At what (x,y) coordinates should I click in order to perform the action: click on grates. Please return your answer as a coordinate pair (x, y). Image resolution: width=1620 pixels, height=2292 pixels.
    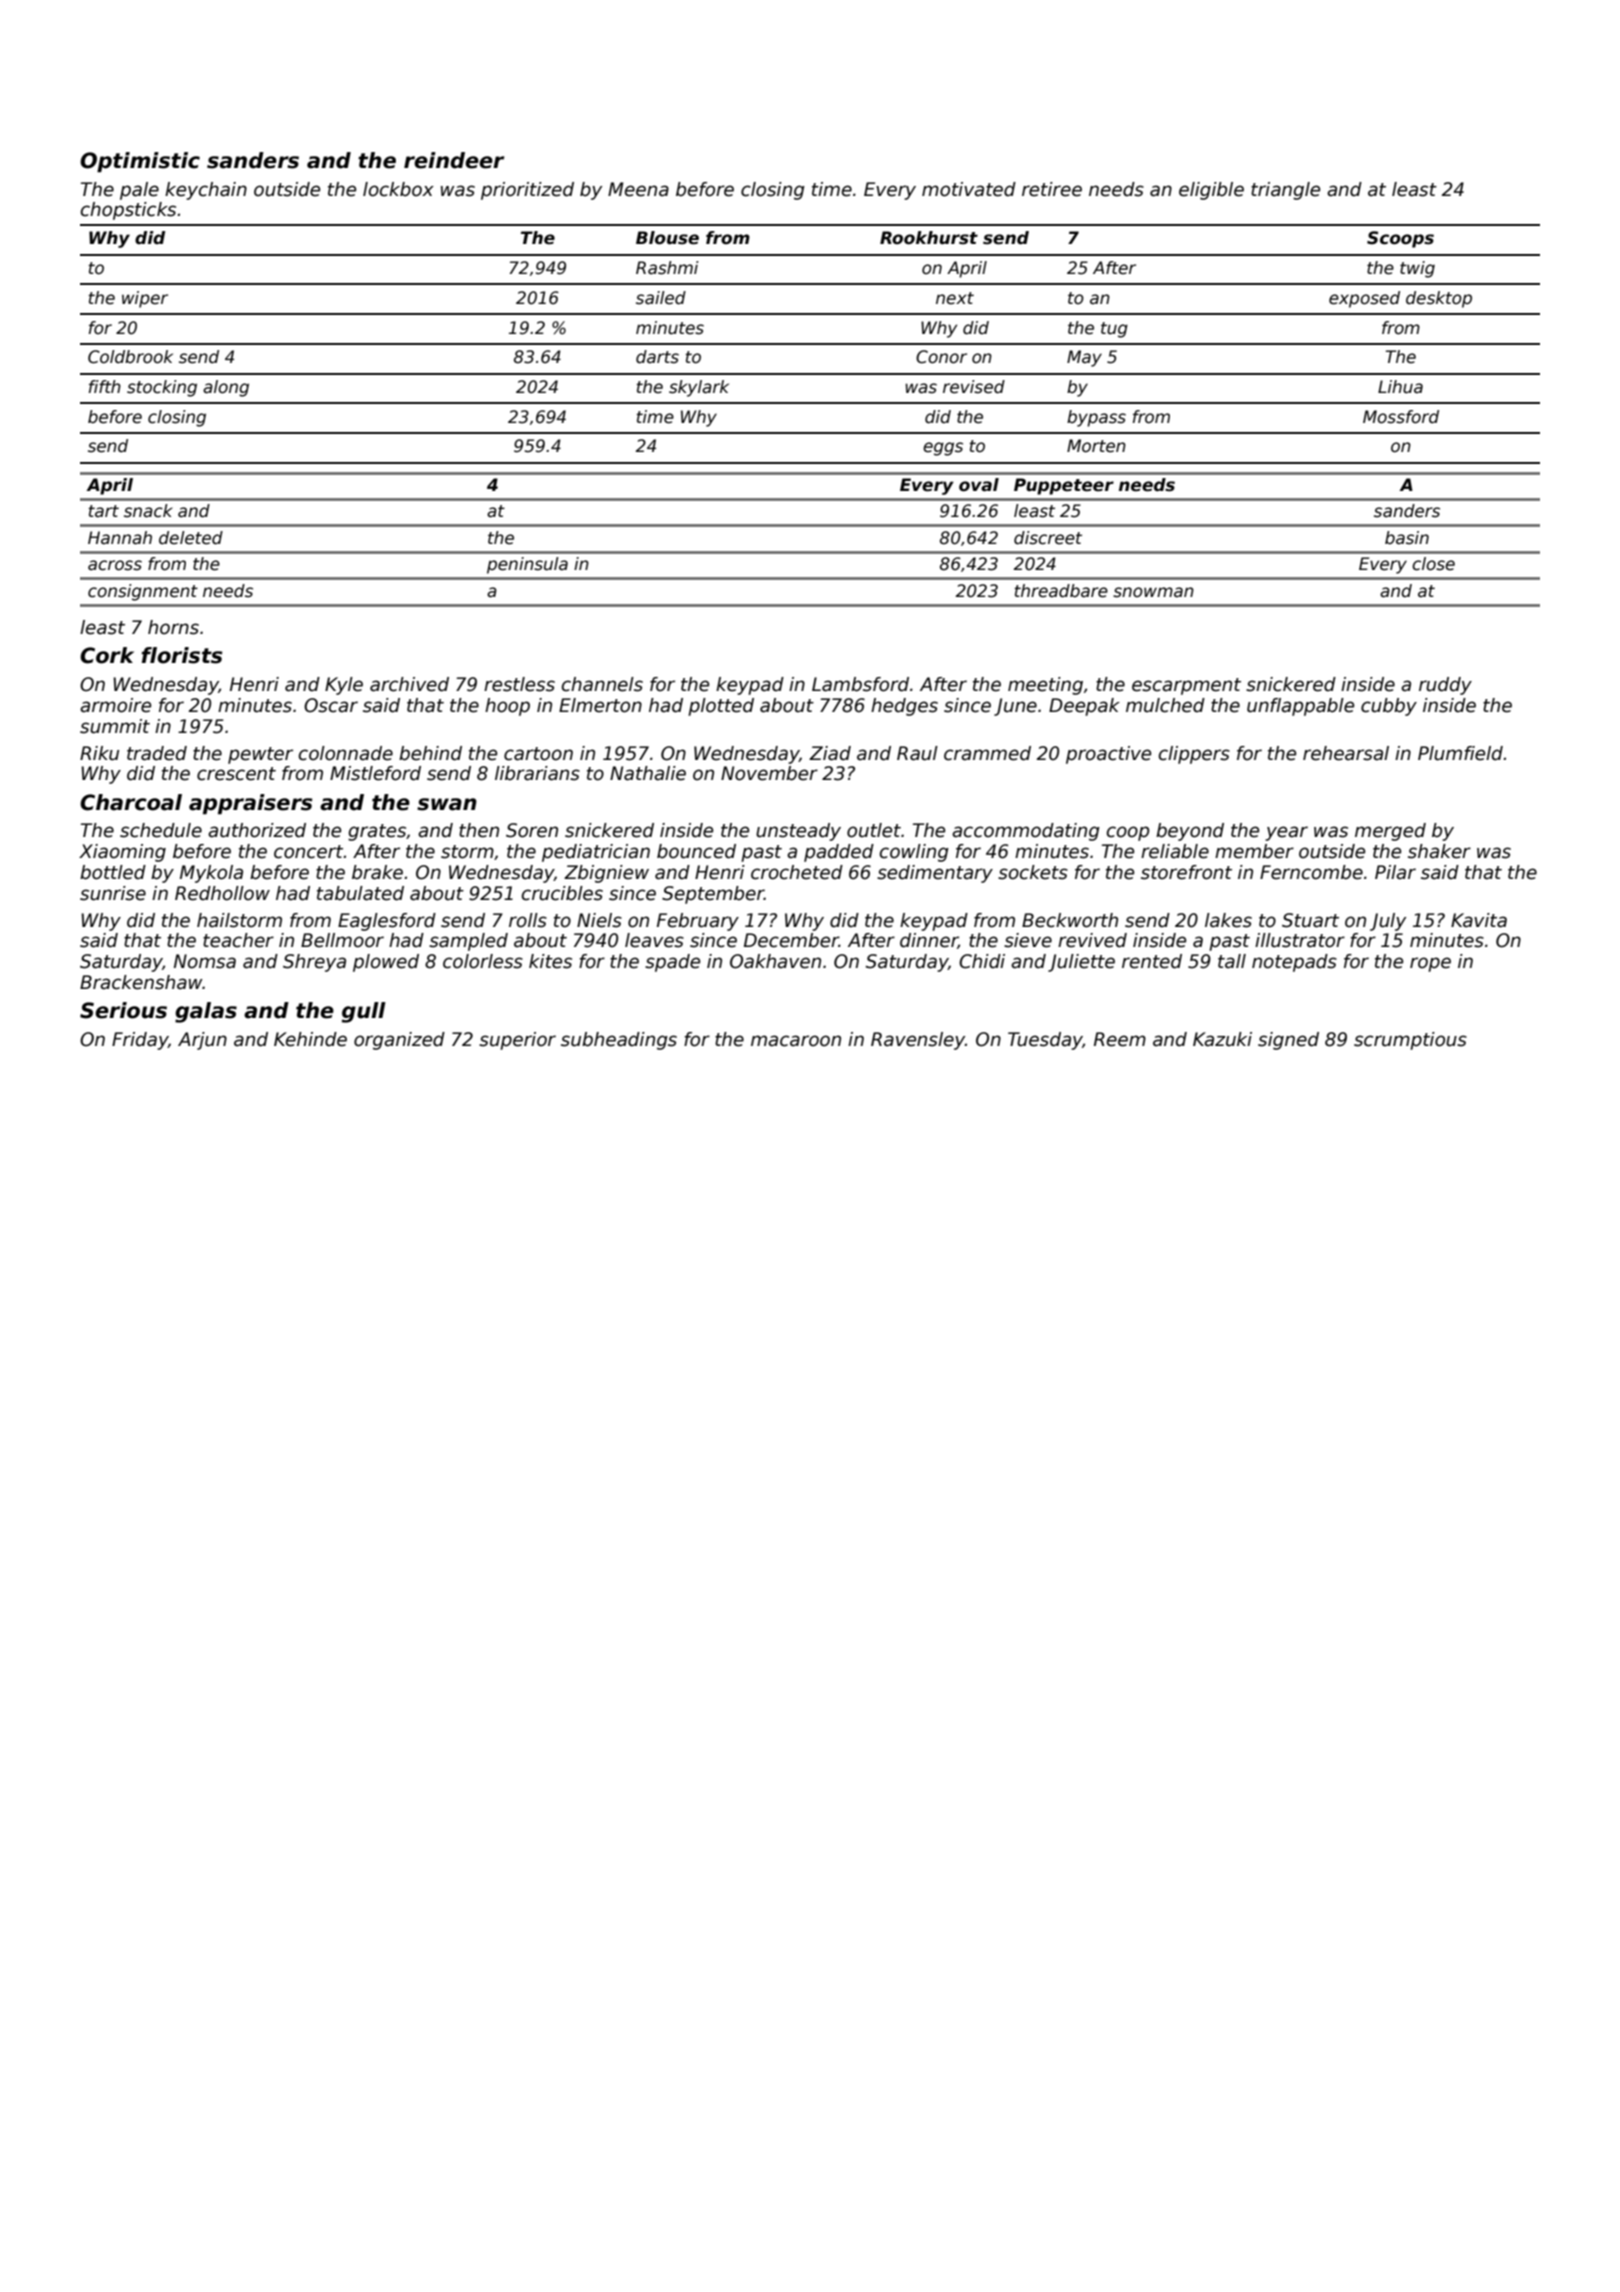
    Looking at the image, I should click on (377, 832).
